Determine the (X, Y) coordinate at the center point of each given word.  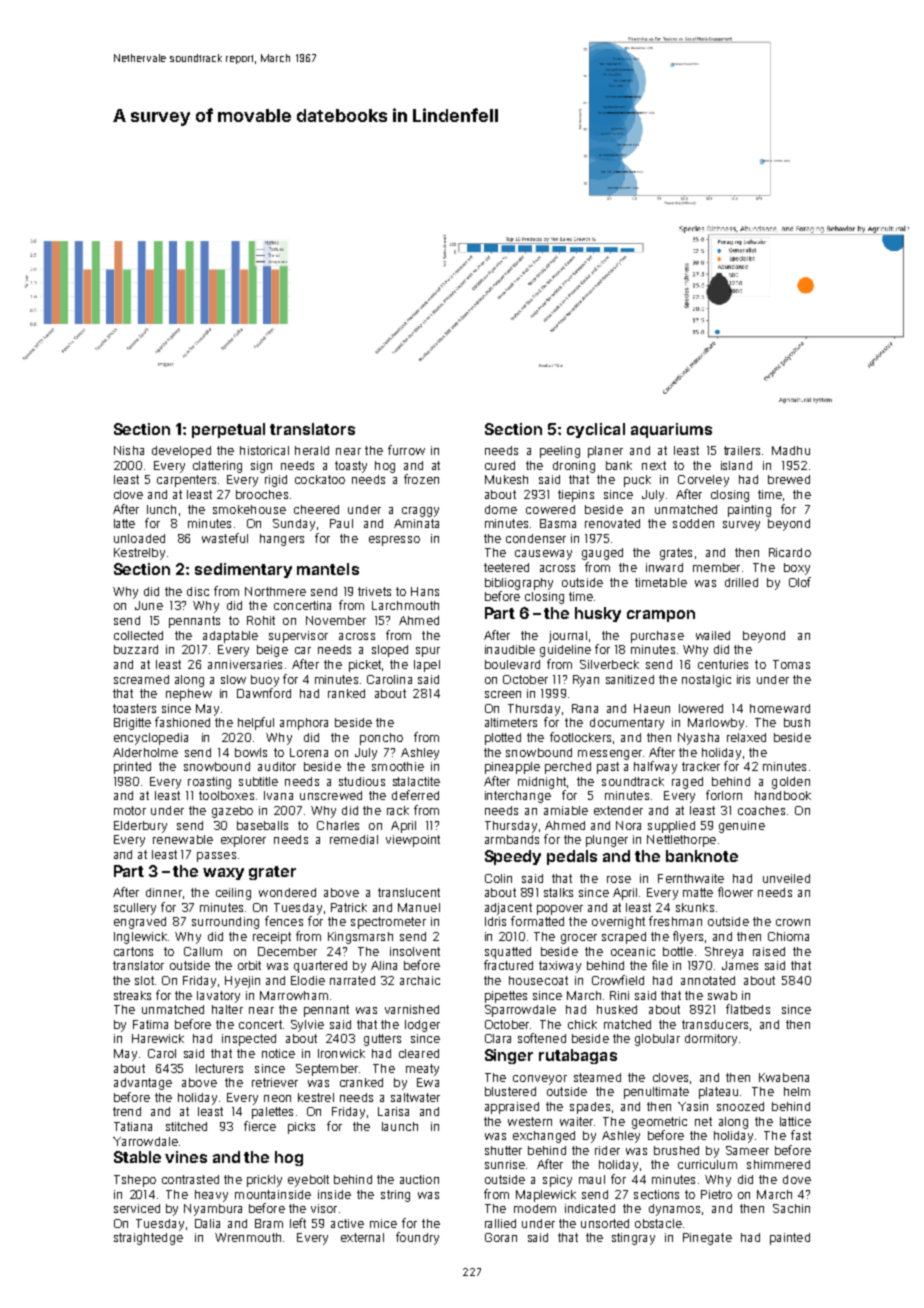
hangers (282, 540)
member (716, 567)
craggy (420, 512)
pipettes (506, 997)
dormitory (711, 1040)
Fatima (150, 1024)
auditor (277, 766)
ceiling (233, 894)
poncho (381, 739)
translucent (409, 892)
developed (181, 452)
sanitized (630, 679)
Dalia (207, 1223)
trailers (742, 450)
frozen (421, 479)
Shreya (724, 953)
